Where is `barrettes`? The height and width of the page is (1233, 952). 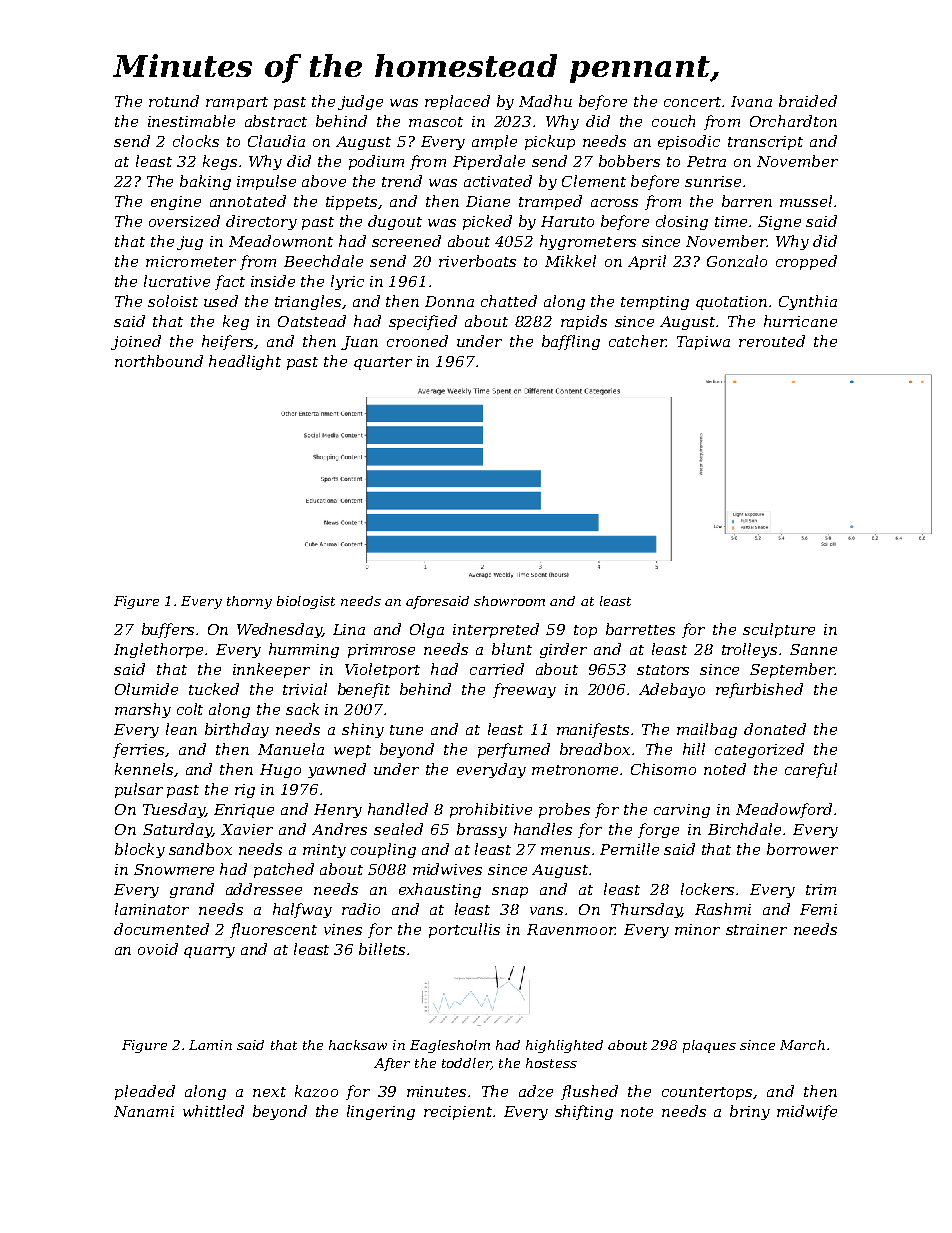
barrettes is located at coordinates (640, 629).
